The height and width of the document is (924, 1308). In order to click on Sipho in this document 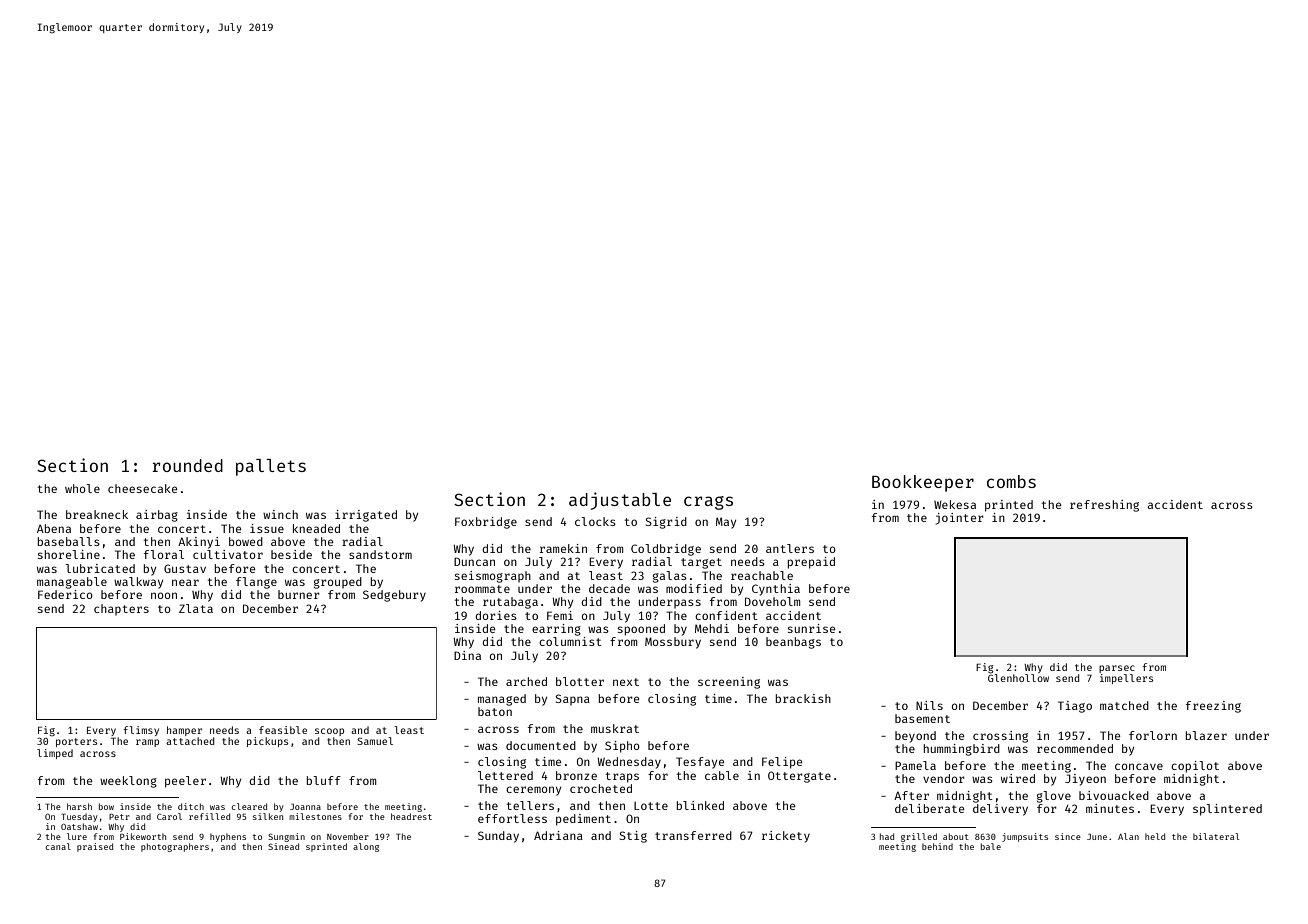, I will do `click(622, 747)`.
